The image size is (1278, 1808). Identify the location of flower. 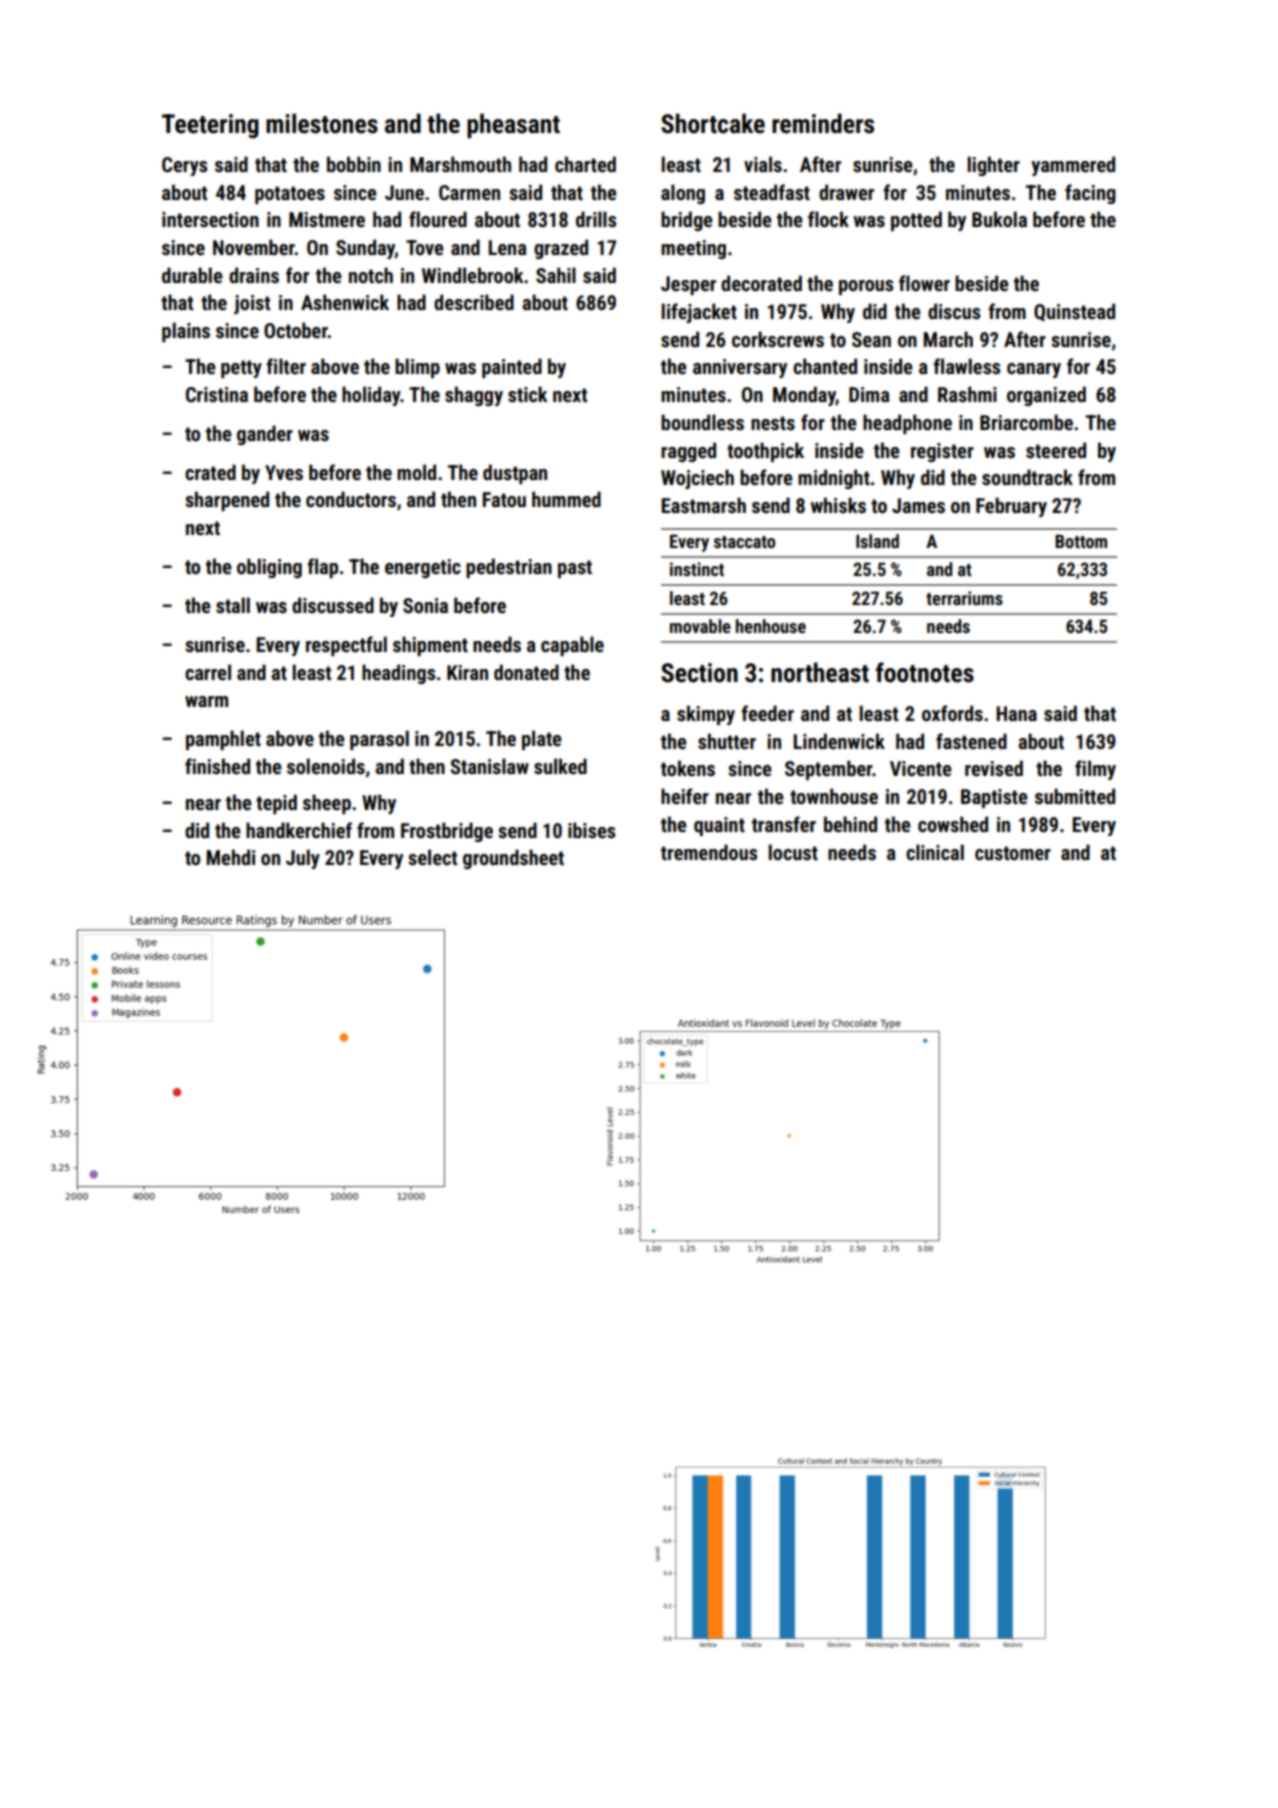
(924, 283).
